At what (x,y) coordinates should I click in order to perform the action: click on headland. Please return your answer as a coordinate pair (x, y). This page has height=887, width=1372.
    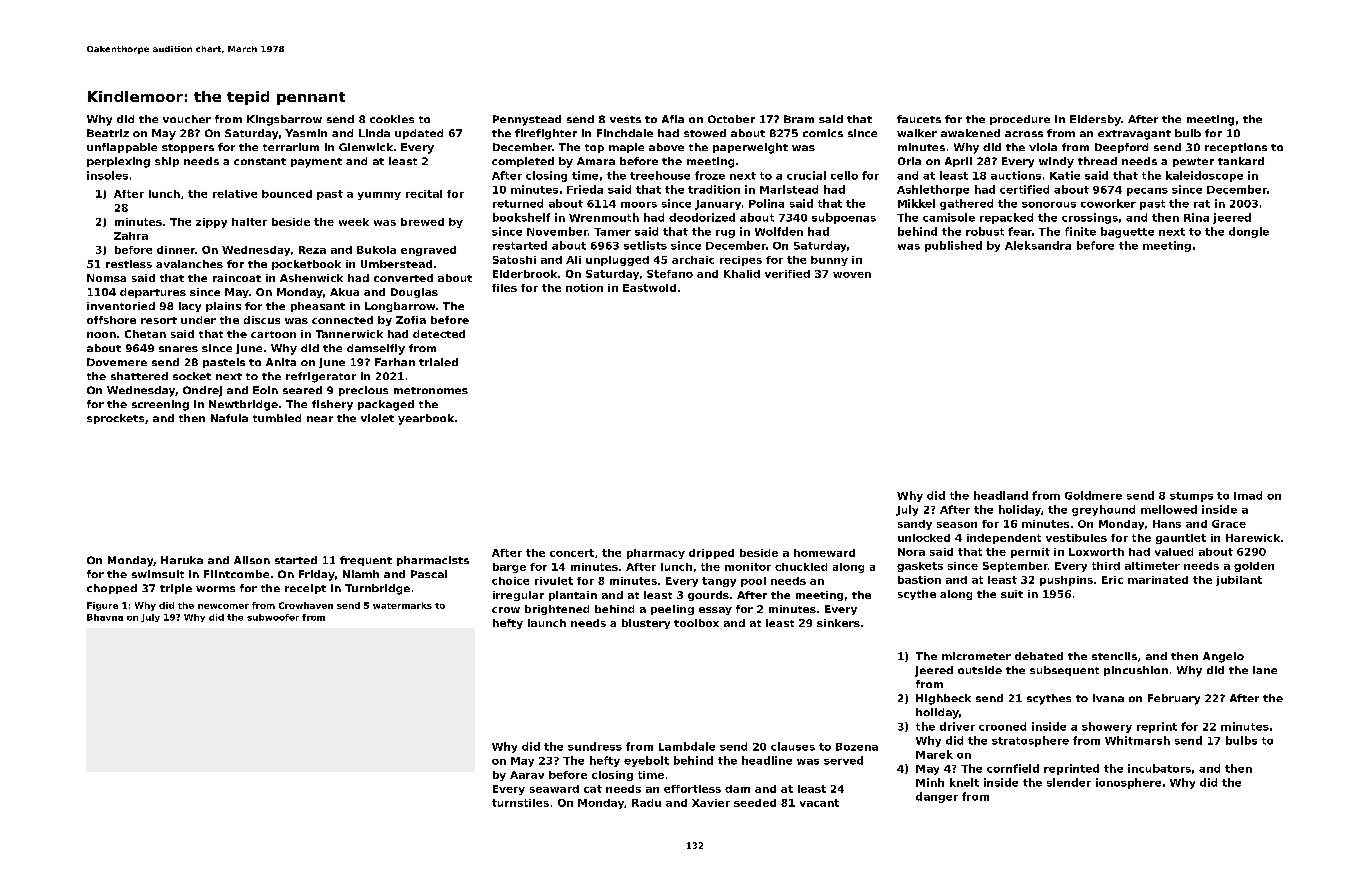
    Looking at the image, I should click on (1001, 495).
